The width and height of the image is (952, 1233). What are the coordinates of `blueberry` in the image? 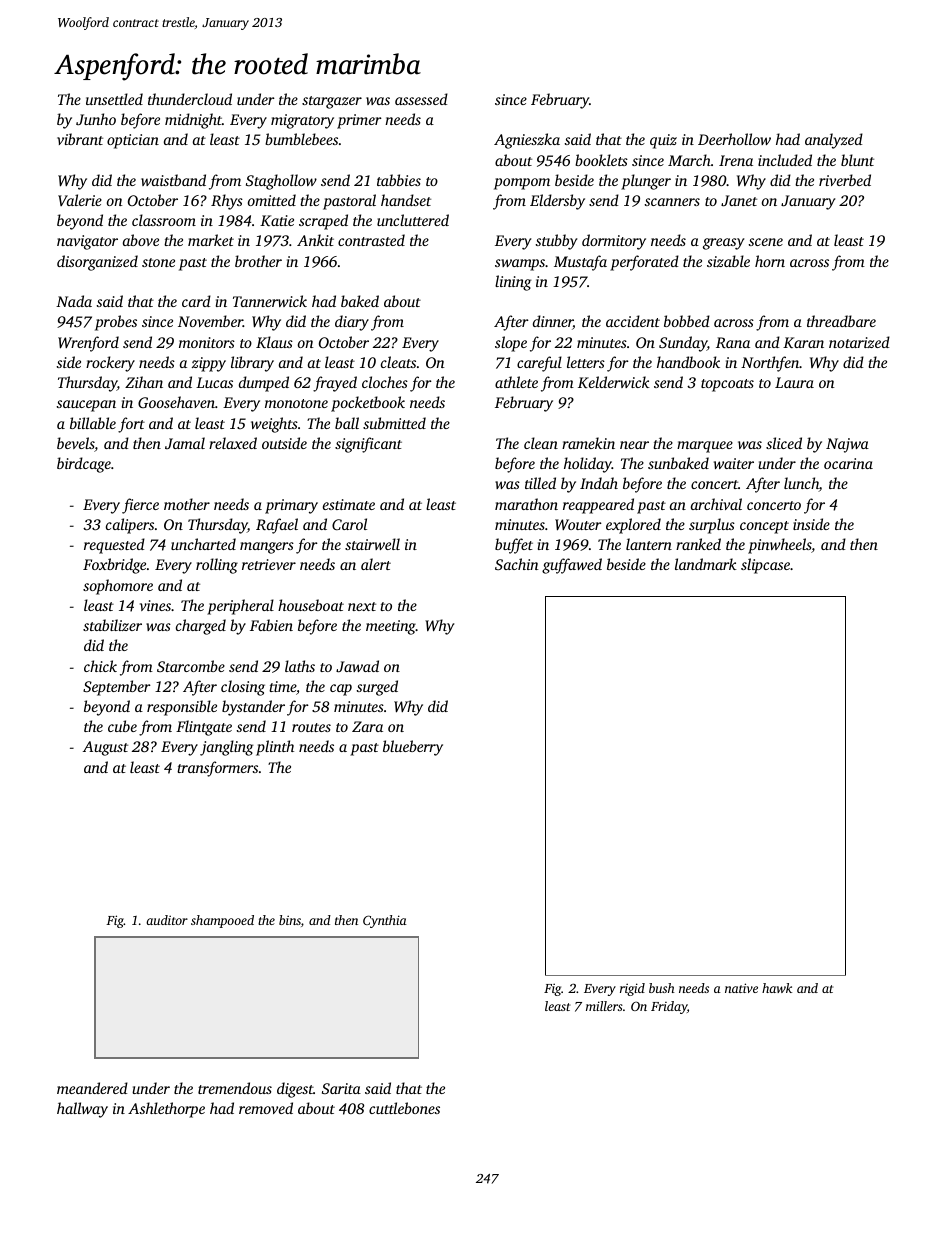 It's located at (413, 748).
